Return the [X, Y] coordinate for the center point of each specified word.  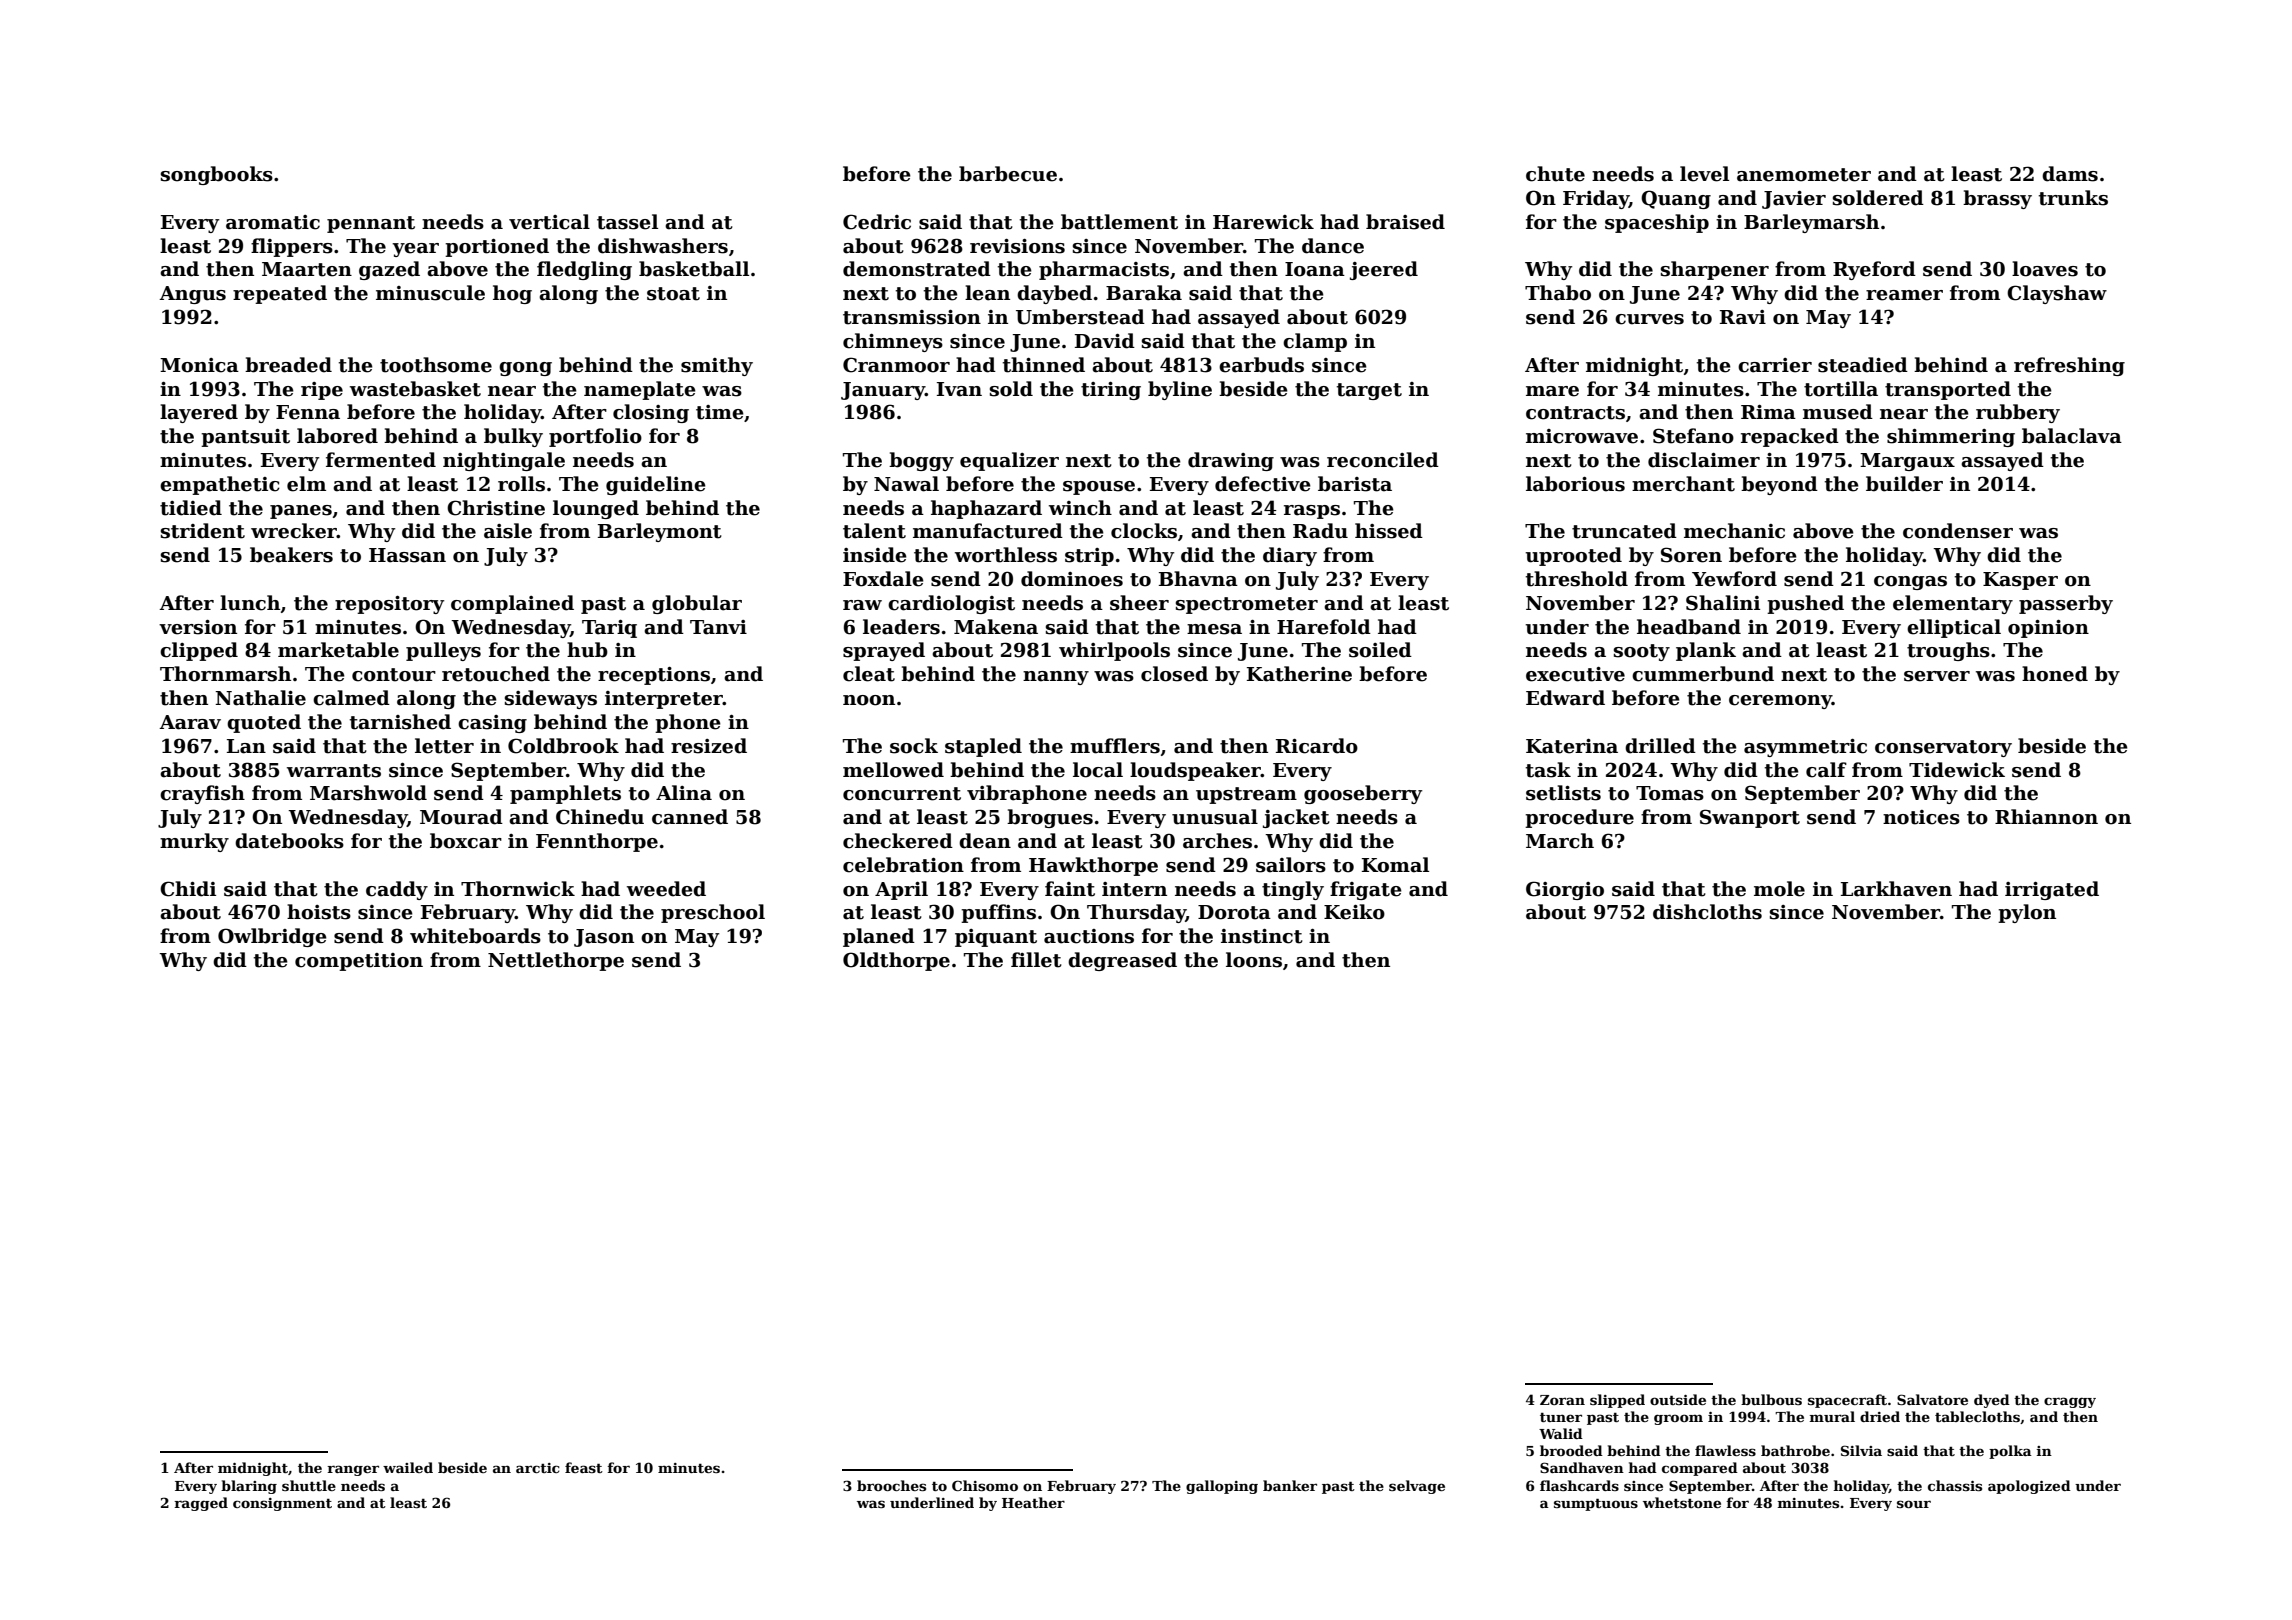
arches [1217, 841]
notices [1921, 817]
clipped [199, 651]
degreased [1122, 961]
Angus [192, 295]
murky [194, 842]
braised [1405, 222]
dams [2070, 174]
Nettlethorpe [556, 961]
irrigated [2052, 890]
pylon [2027, 913]
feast [584, 1467]
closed [1174, 674]
